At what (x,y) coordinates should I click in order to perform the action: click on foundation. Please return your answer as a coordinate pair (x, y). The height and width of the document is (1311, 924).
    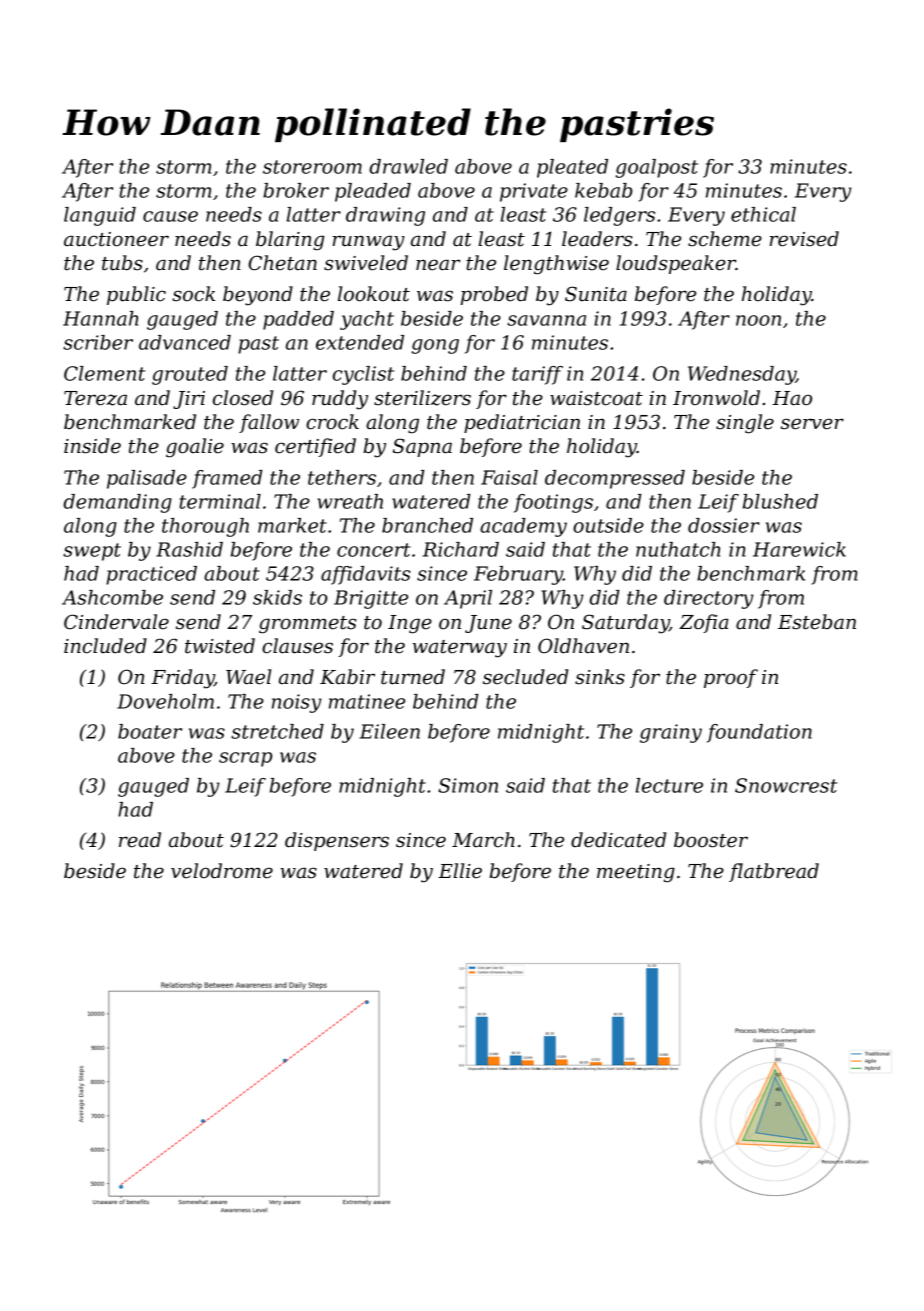
    Looking at the image, I should click on (759, 733).
